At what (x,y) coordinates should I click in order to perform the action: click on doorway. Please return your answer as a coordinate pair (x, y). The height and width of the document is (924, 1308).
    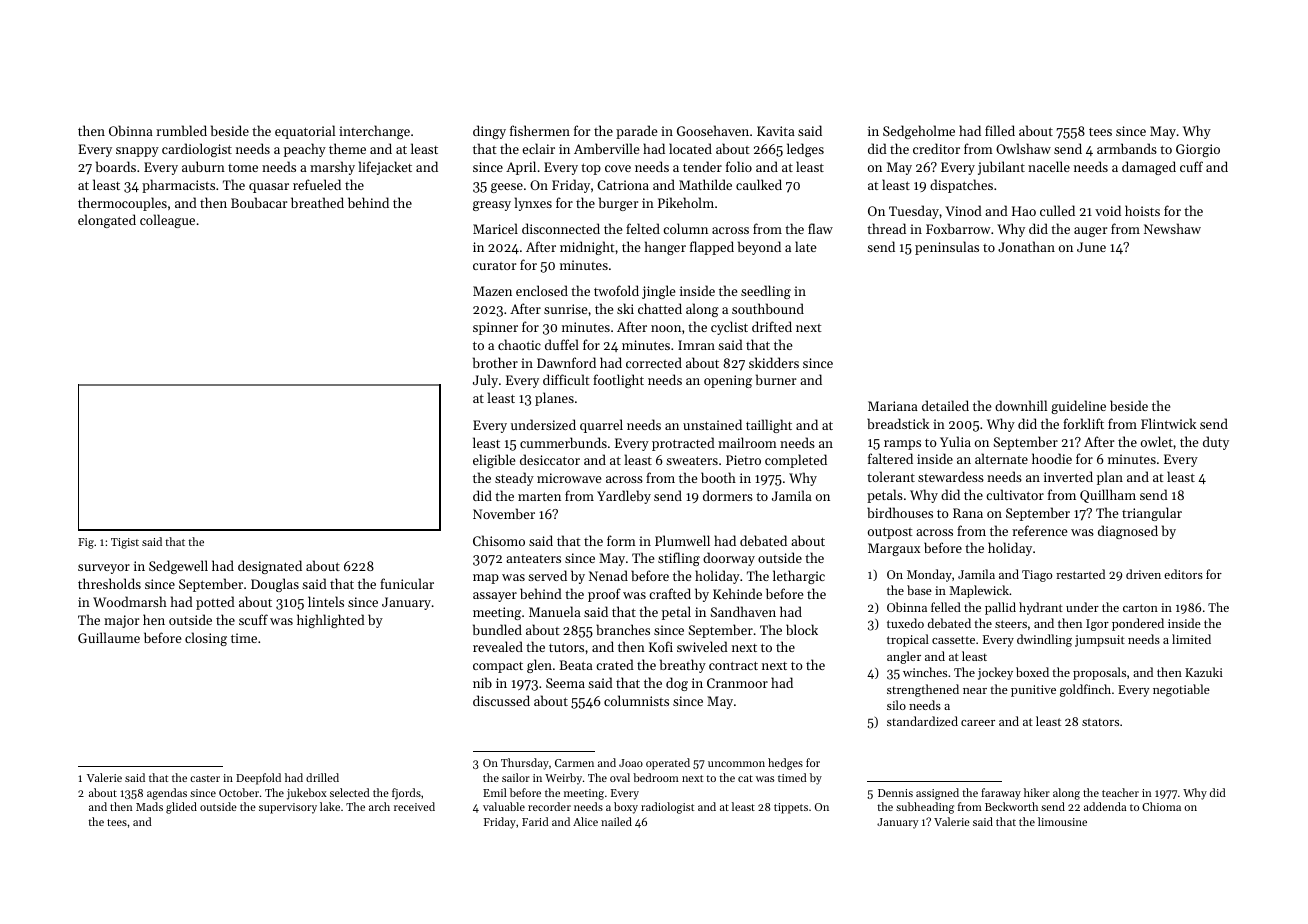
    Looking at the image, I should click on (729, 559).
